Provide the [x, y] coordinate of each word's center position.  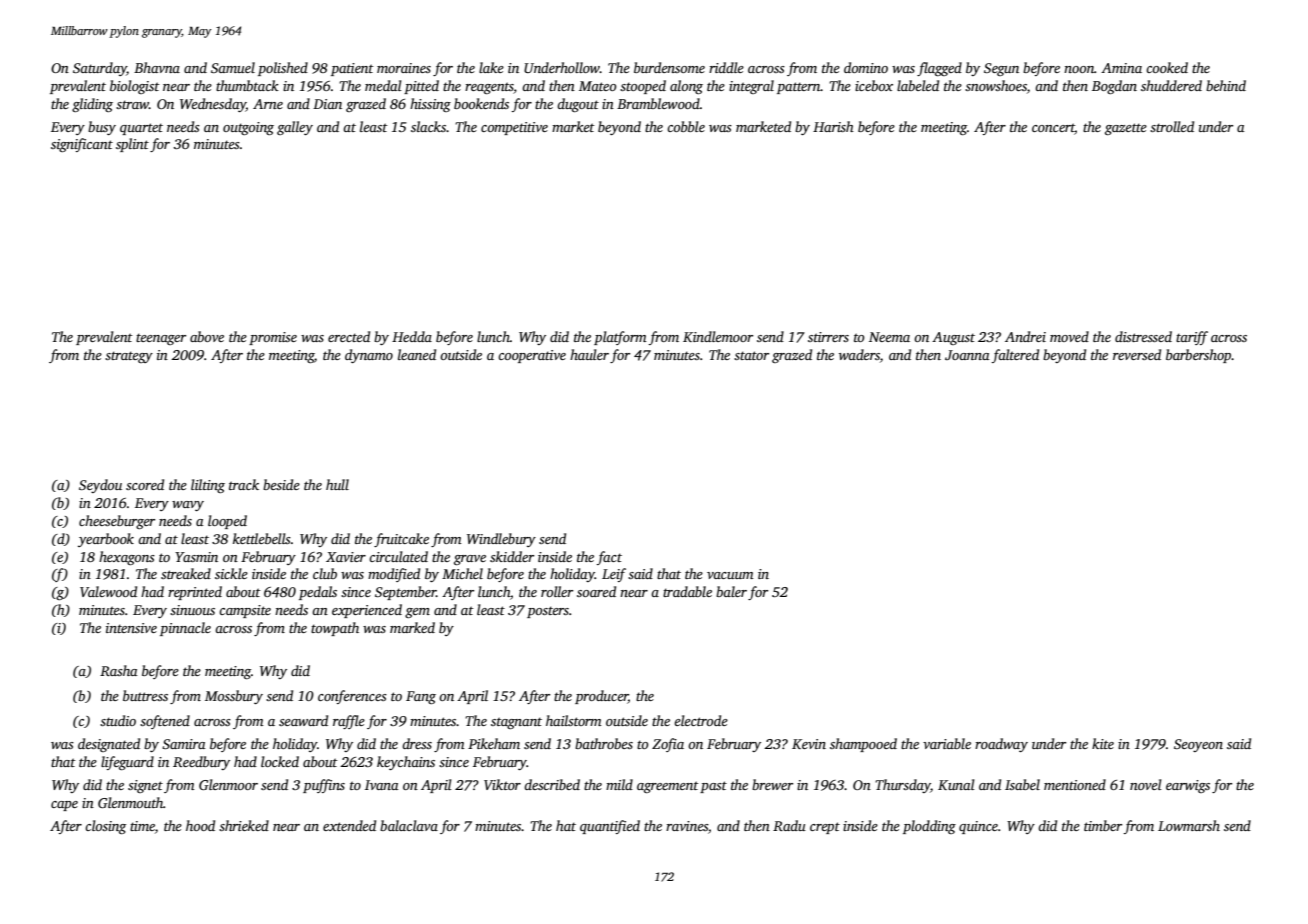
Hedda [412, 336]
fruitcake [401, 540]
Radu [789, 825]
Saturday [100, 69]
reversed [1137, 354]
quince [978, 827]
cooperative [532, 356]
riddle [726, 67]
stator [751, 355]
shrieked [244, 825]
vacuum [730, 575]
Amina [1121, 68]
